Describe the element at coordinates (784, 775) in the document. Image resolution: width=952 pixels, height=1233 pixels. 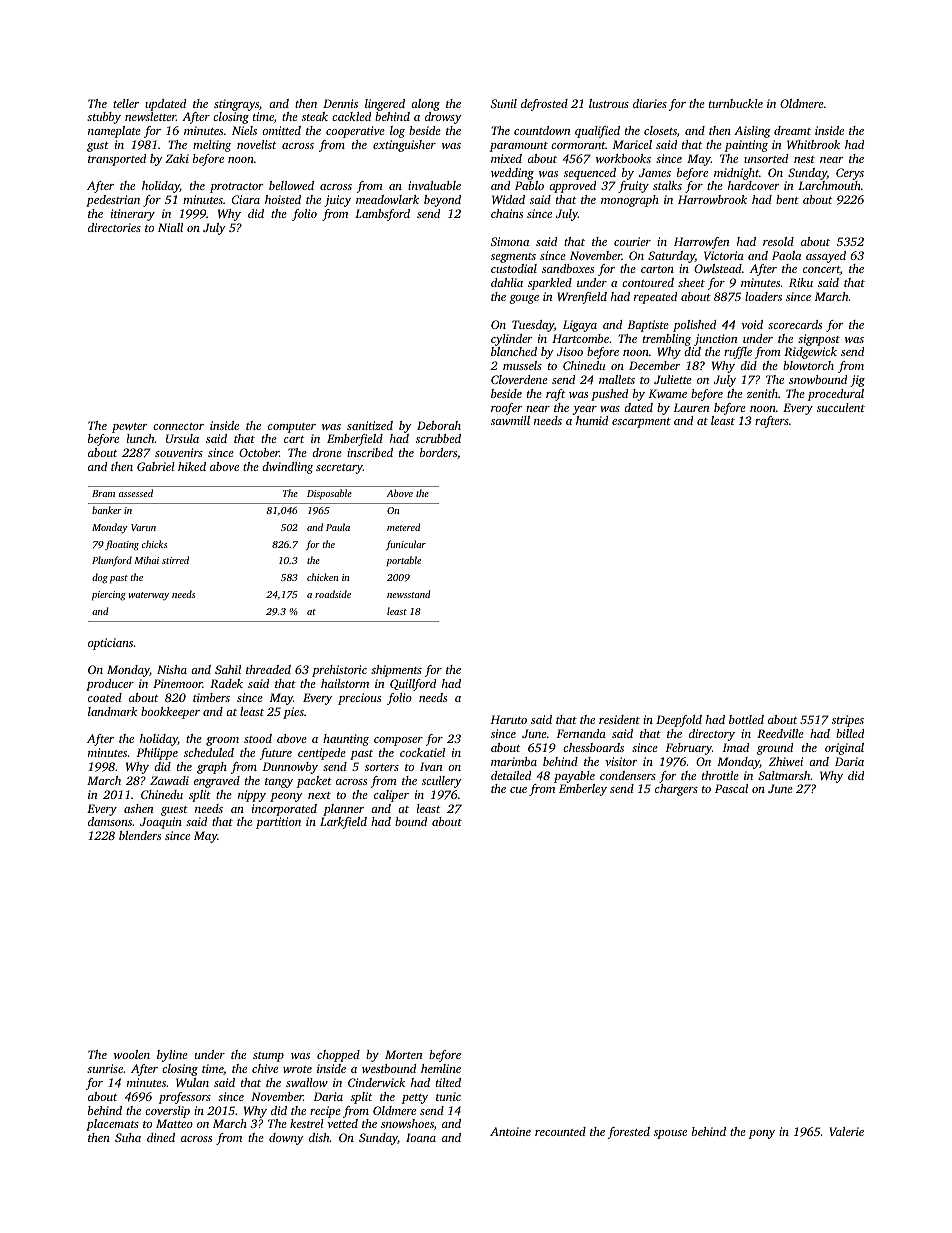
I see `Saltmarsh` at that location.
